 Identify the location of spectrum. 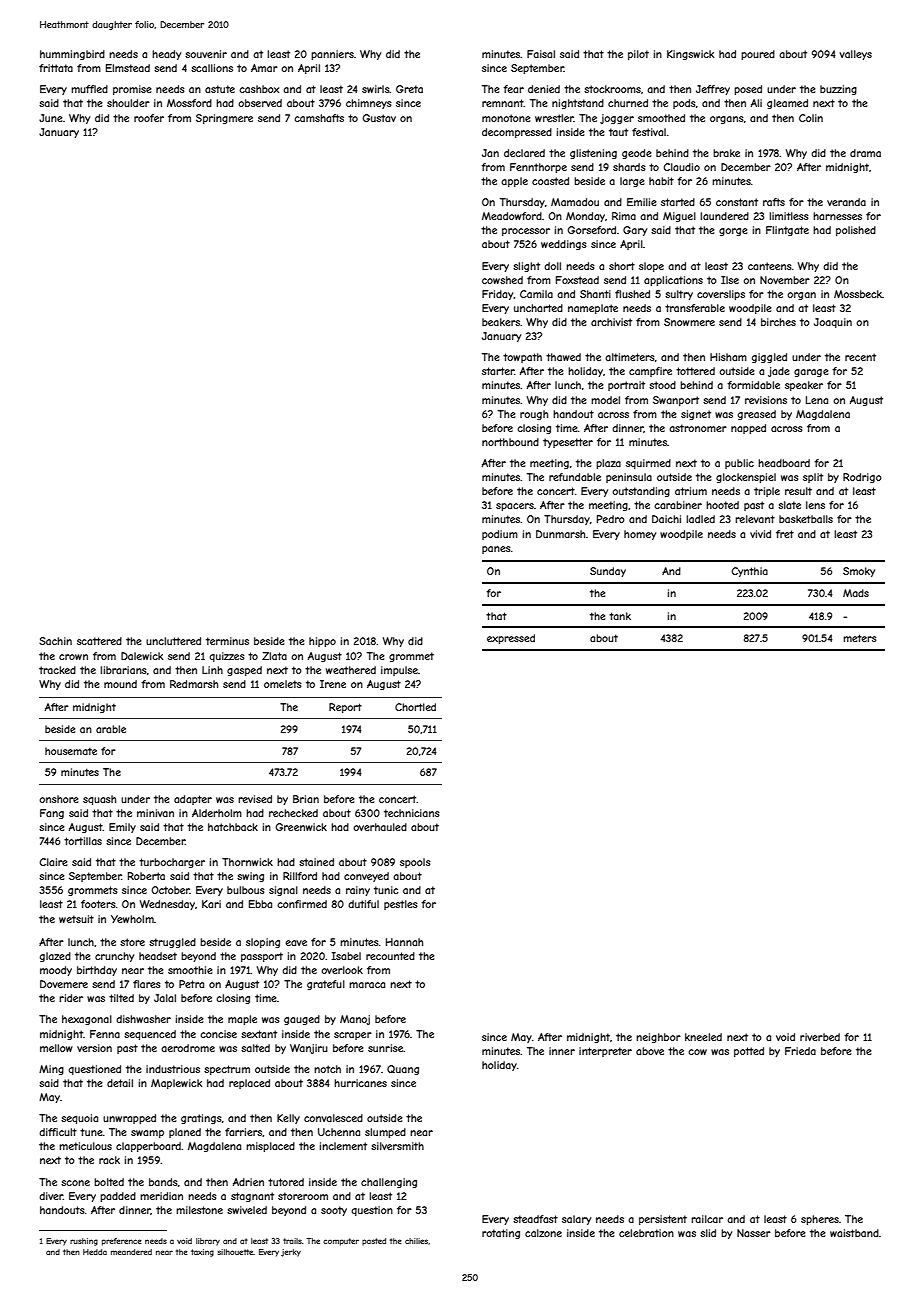
(227, 1070).
